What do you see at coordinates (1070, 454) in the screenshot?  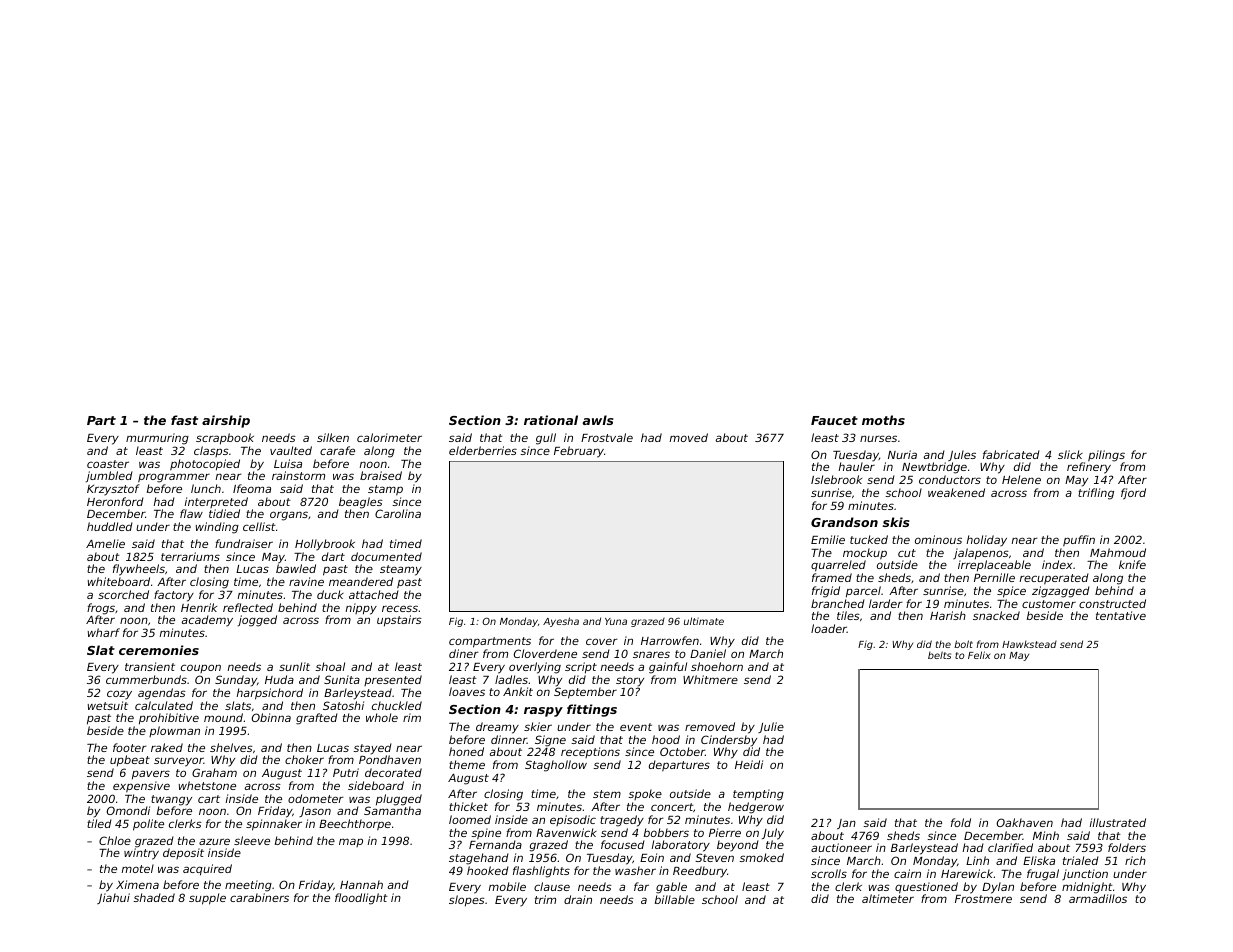 I see `slick` at bounding box center [1070, 454].
